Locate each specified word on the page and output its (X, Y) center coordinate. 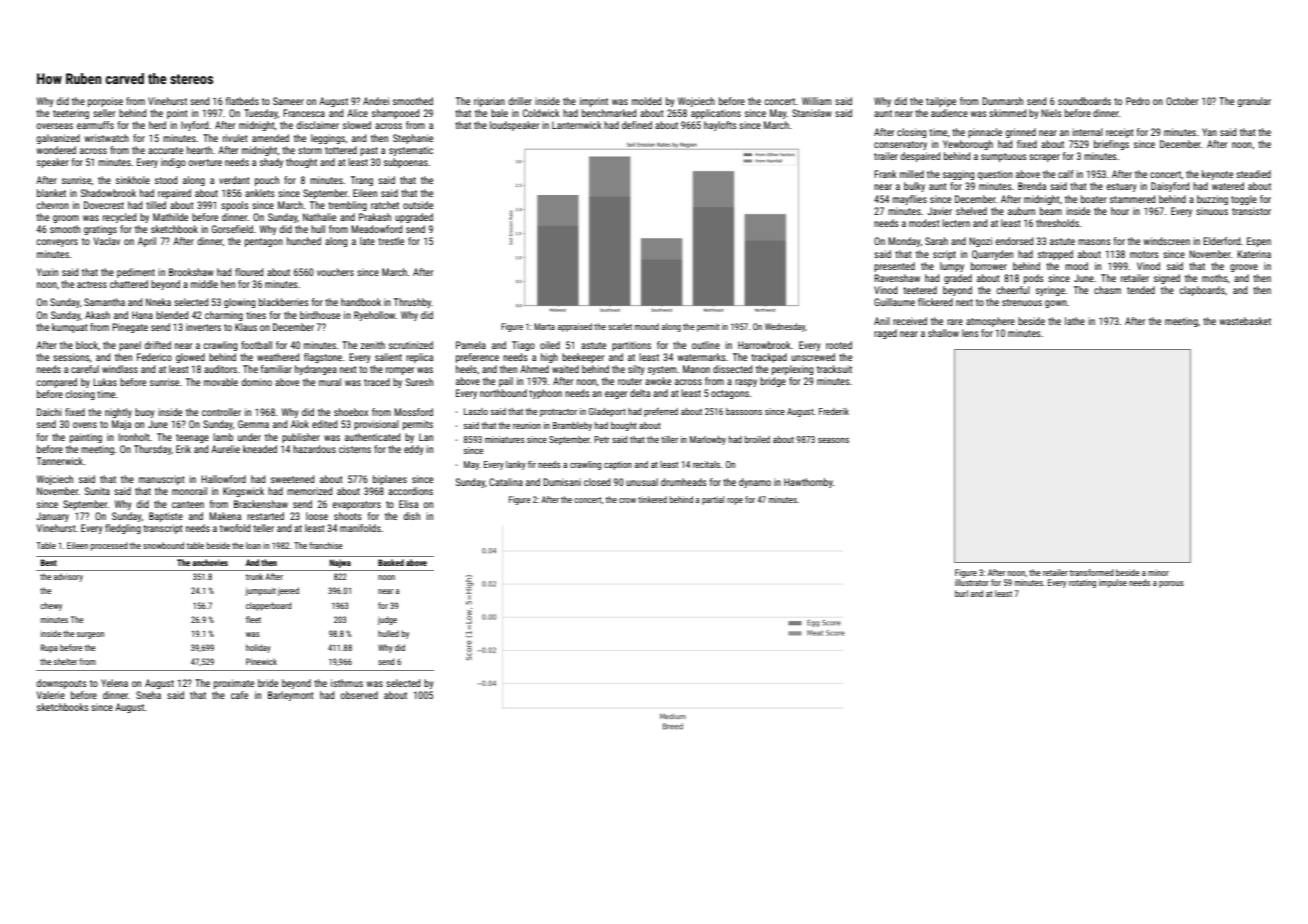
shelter (65, 661)
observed (359, 695)
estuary (1121, 187)
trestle (391, 241)
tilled (156, 205)
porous (1171, 584)
